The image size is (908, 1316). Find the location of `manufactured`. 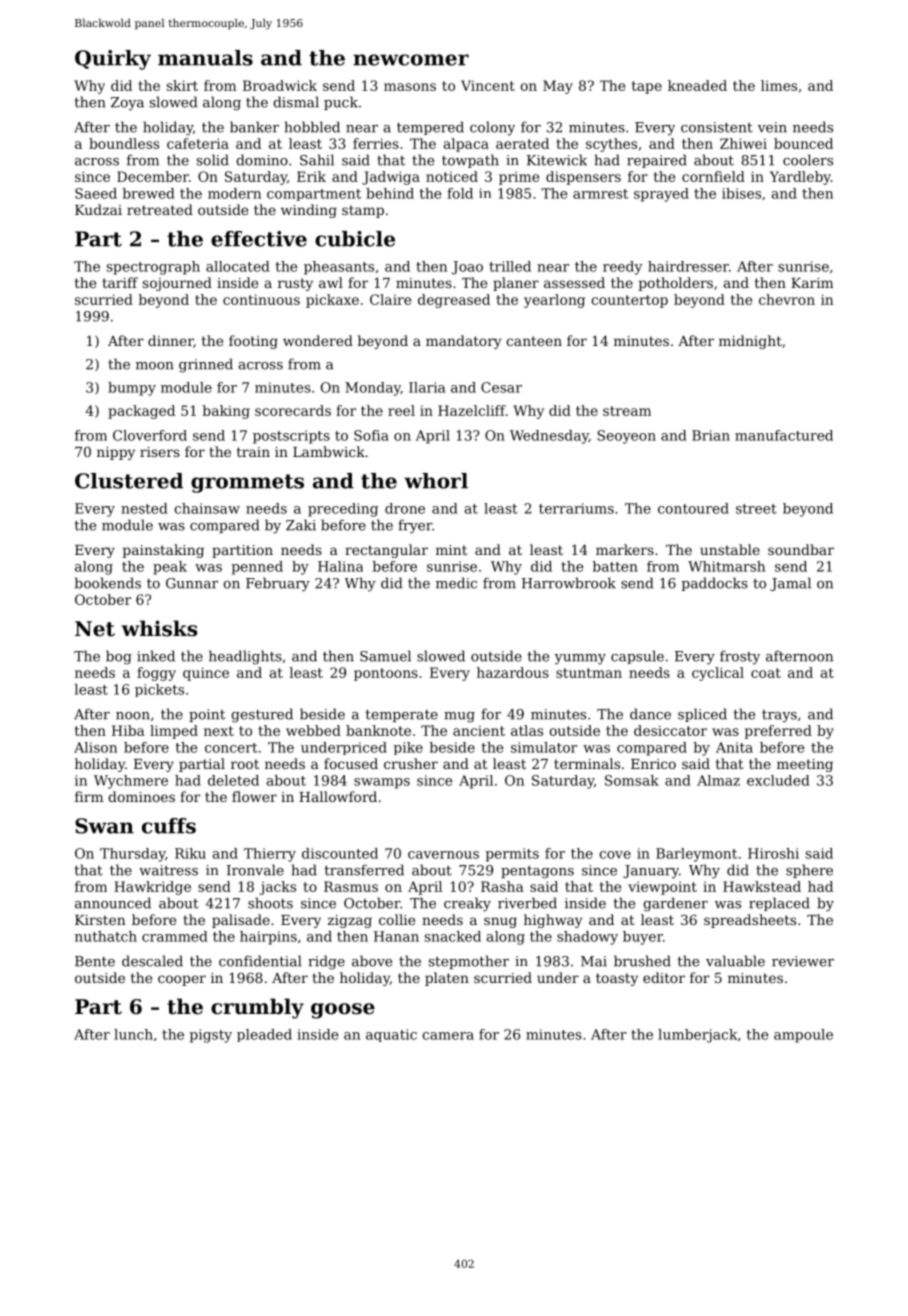

manufactured is located at coordinates (784, 435).
